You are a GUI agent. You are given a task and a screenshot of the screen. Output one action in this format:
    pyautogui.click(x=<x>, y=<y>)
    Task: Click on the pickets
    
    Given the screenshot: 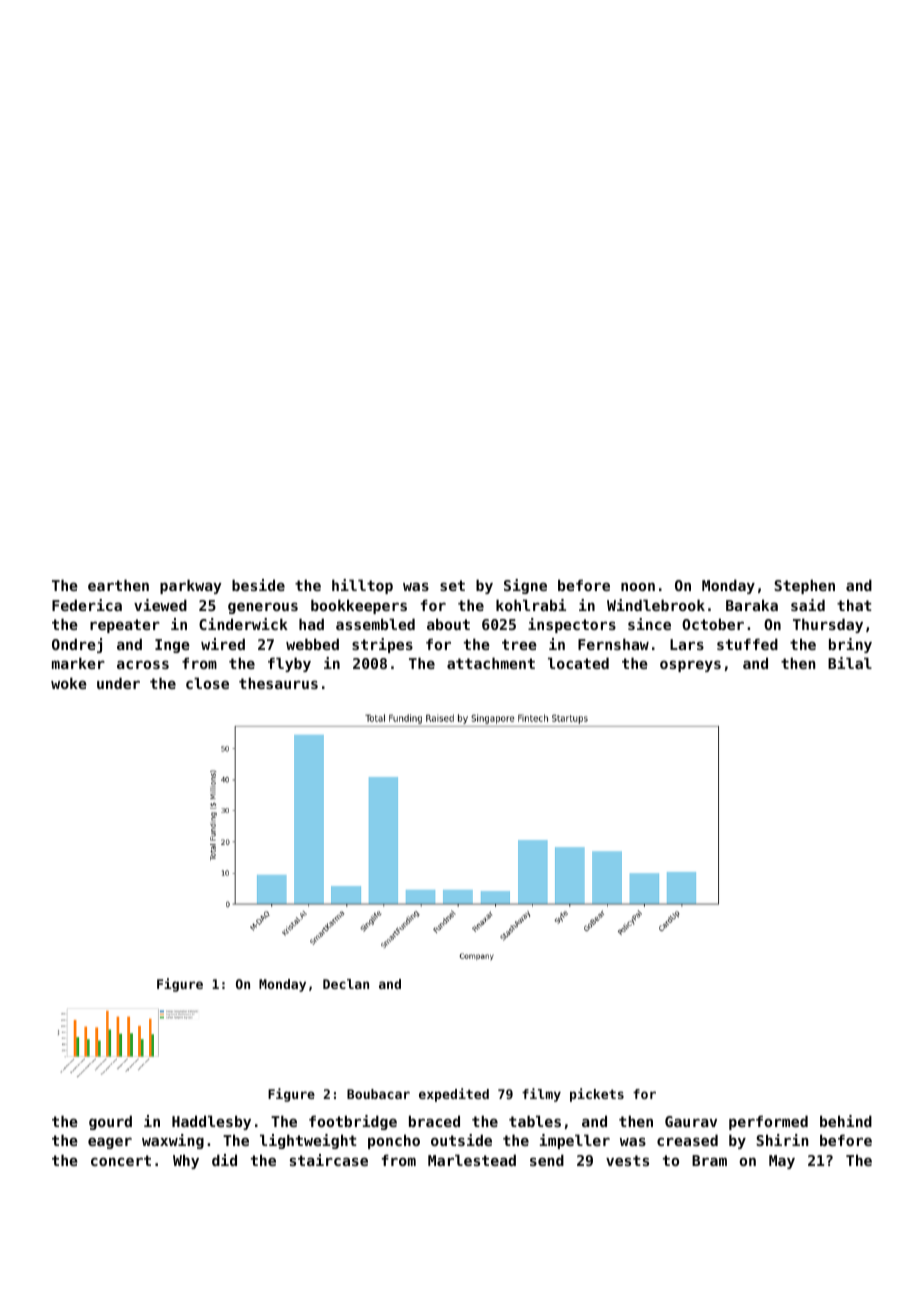 What is the action you would take?
    pyautogui.click(x=597, y=1095)
